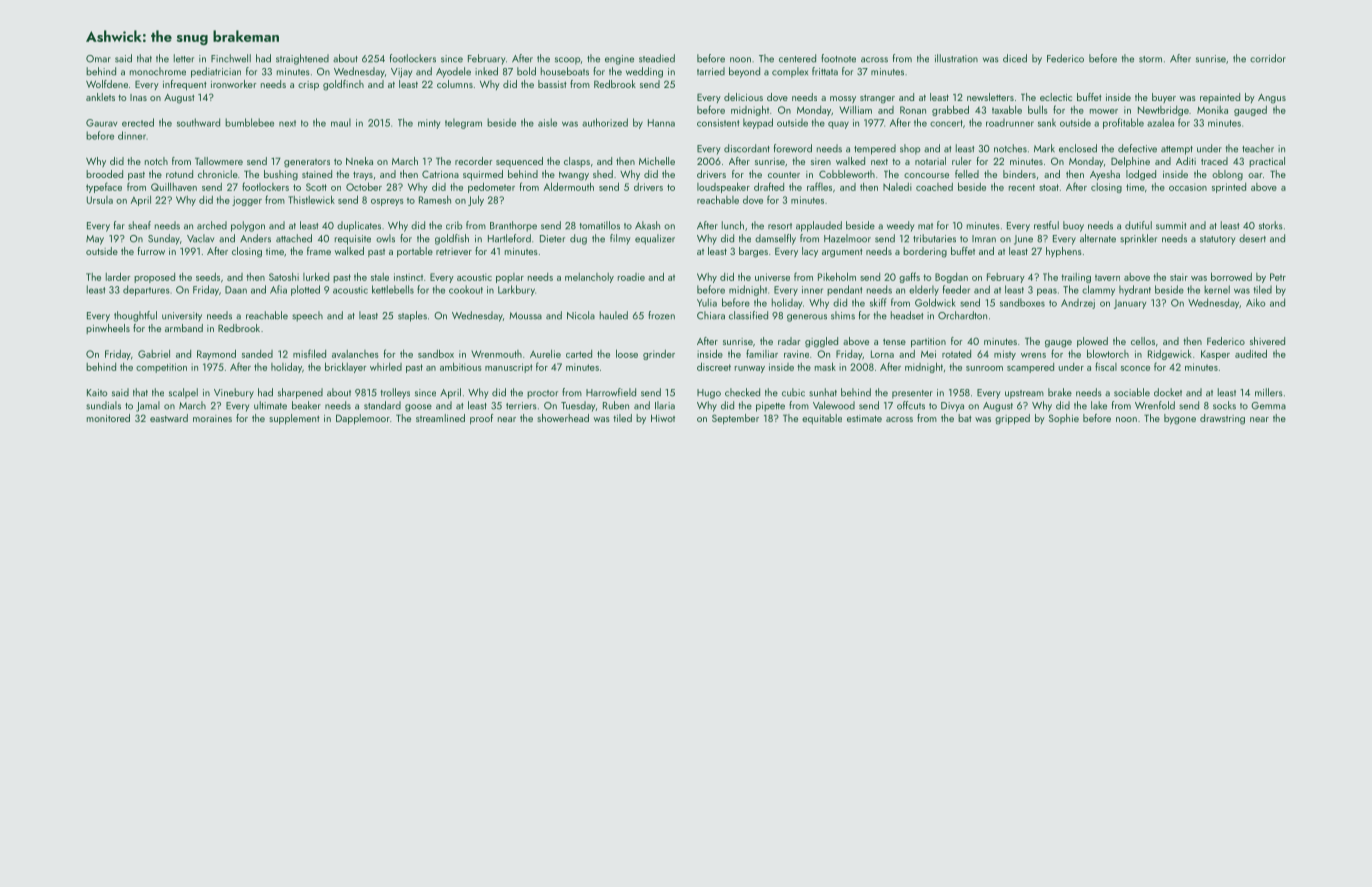 The height and width of the image is (887, 1372). Describe the element at coordinates (875, 149) in the image. I see `tempered` at that location.
